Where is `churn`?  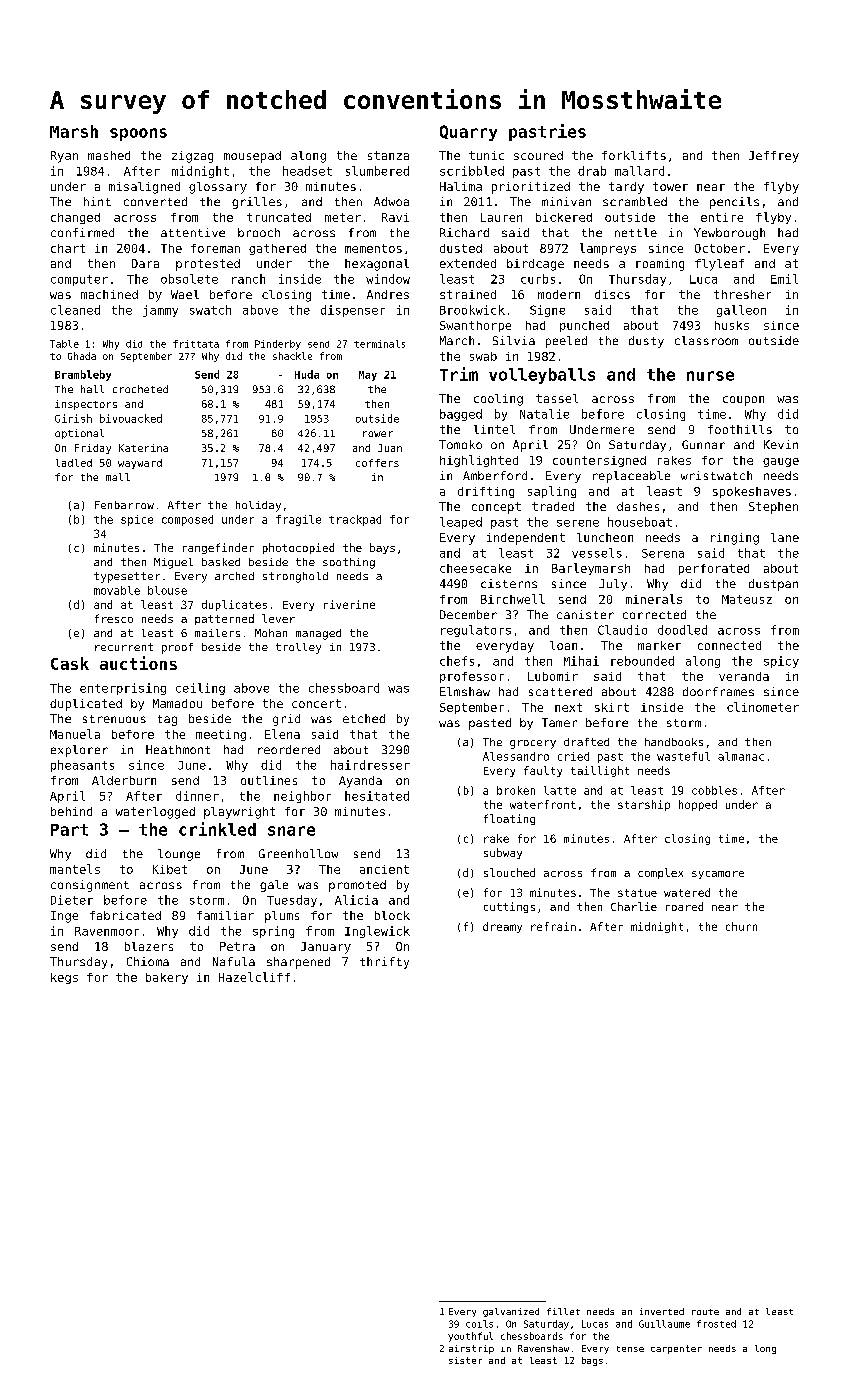
churn is located at coordinates (741, 926).
